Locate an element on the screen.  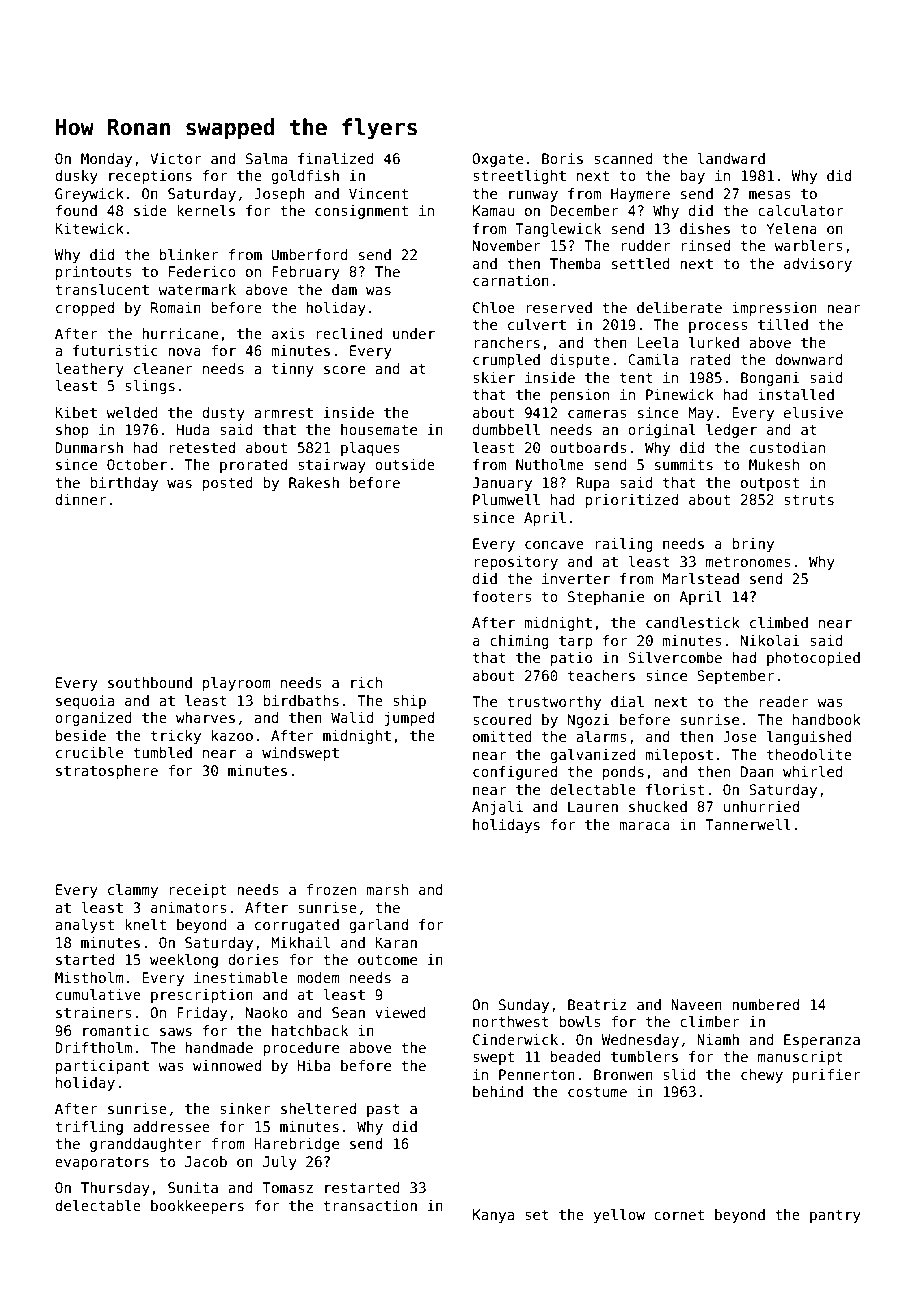
Boris is located at coordinates (562, 158).
